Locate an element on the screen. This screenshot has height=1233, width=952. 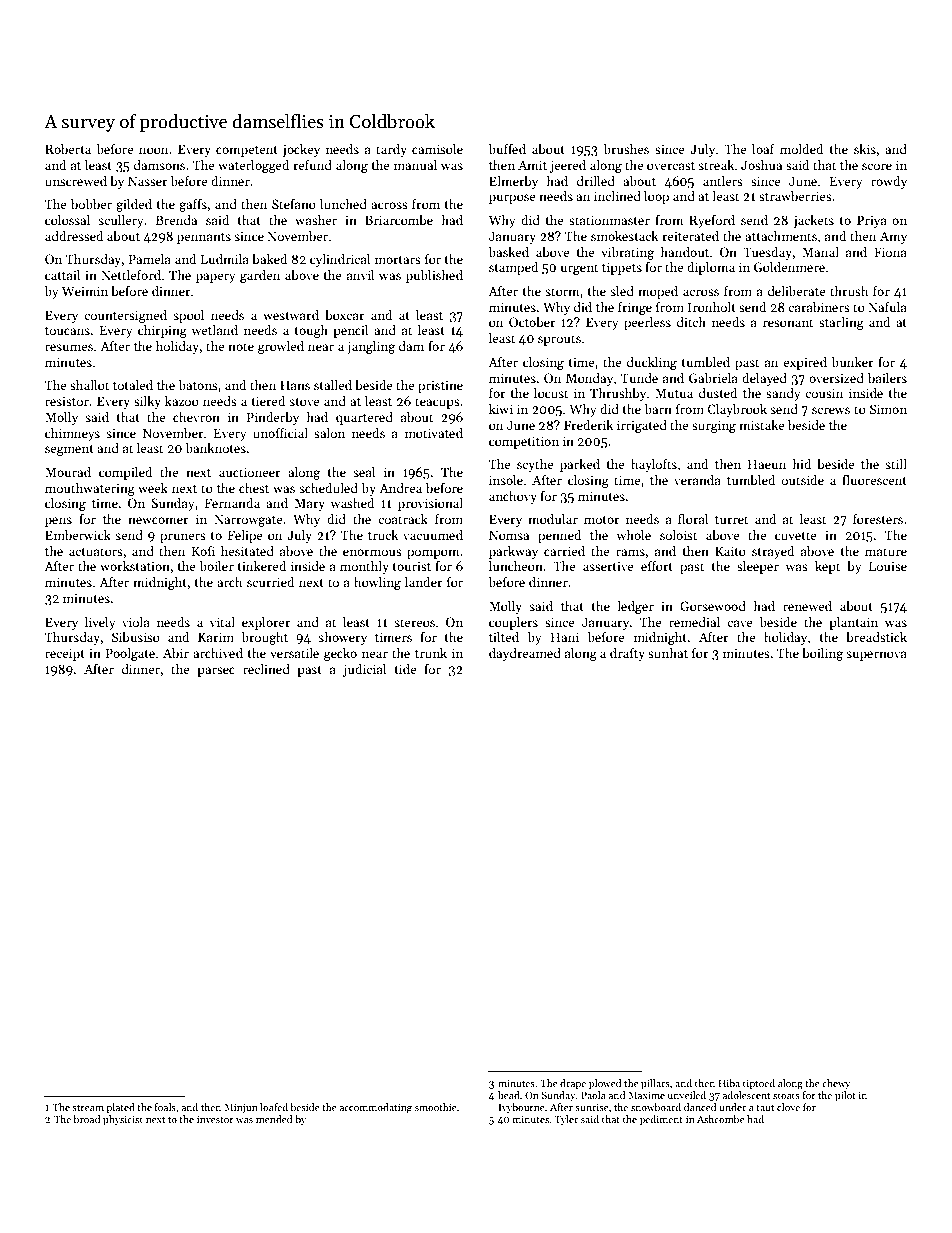
Tyler is located at coordinates (566, 1120).
